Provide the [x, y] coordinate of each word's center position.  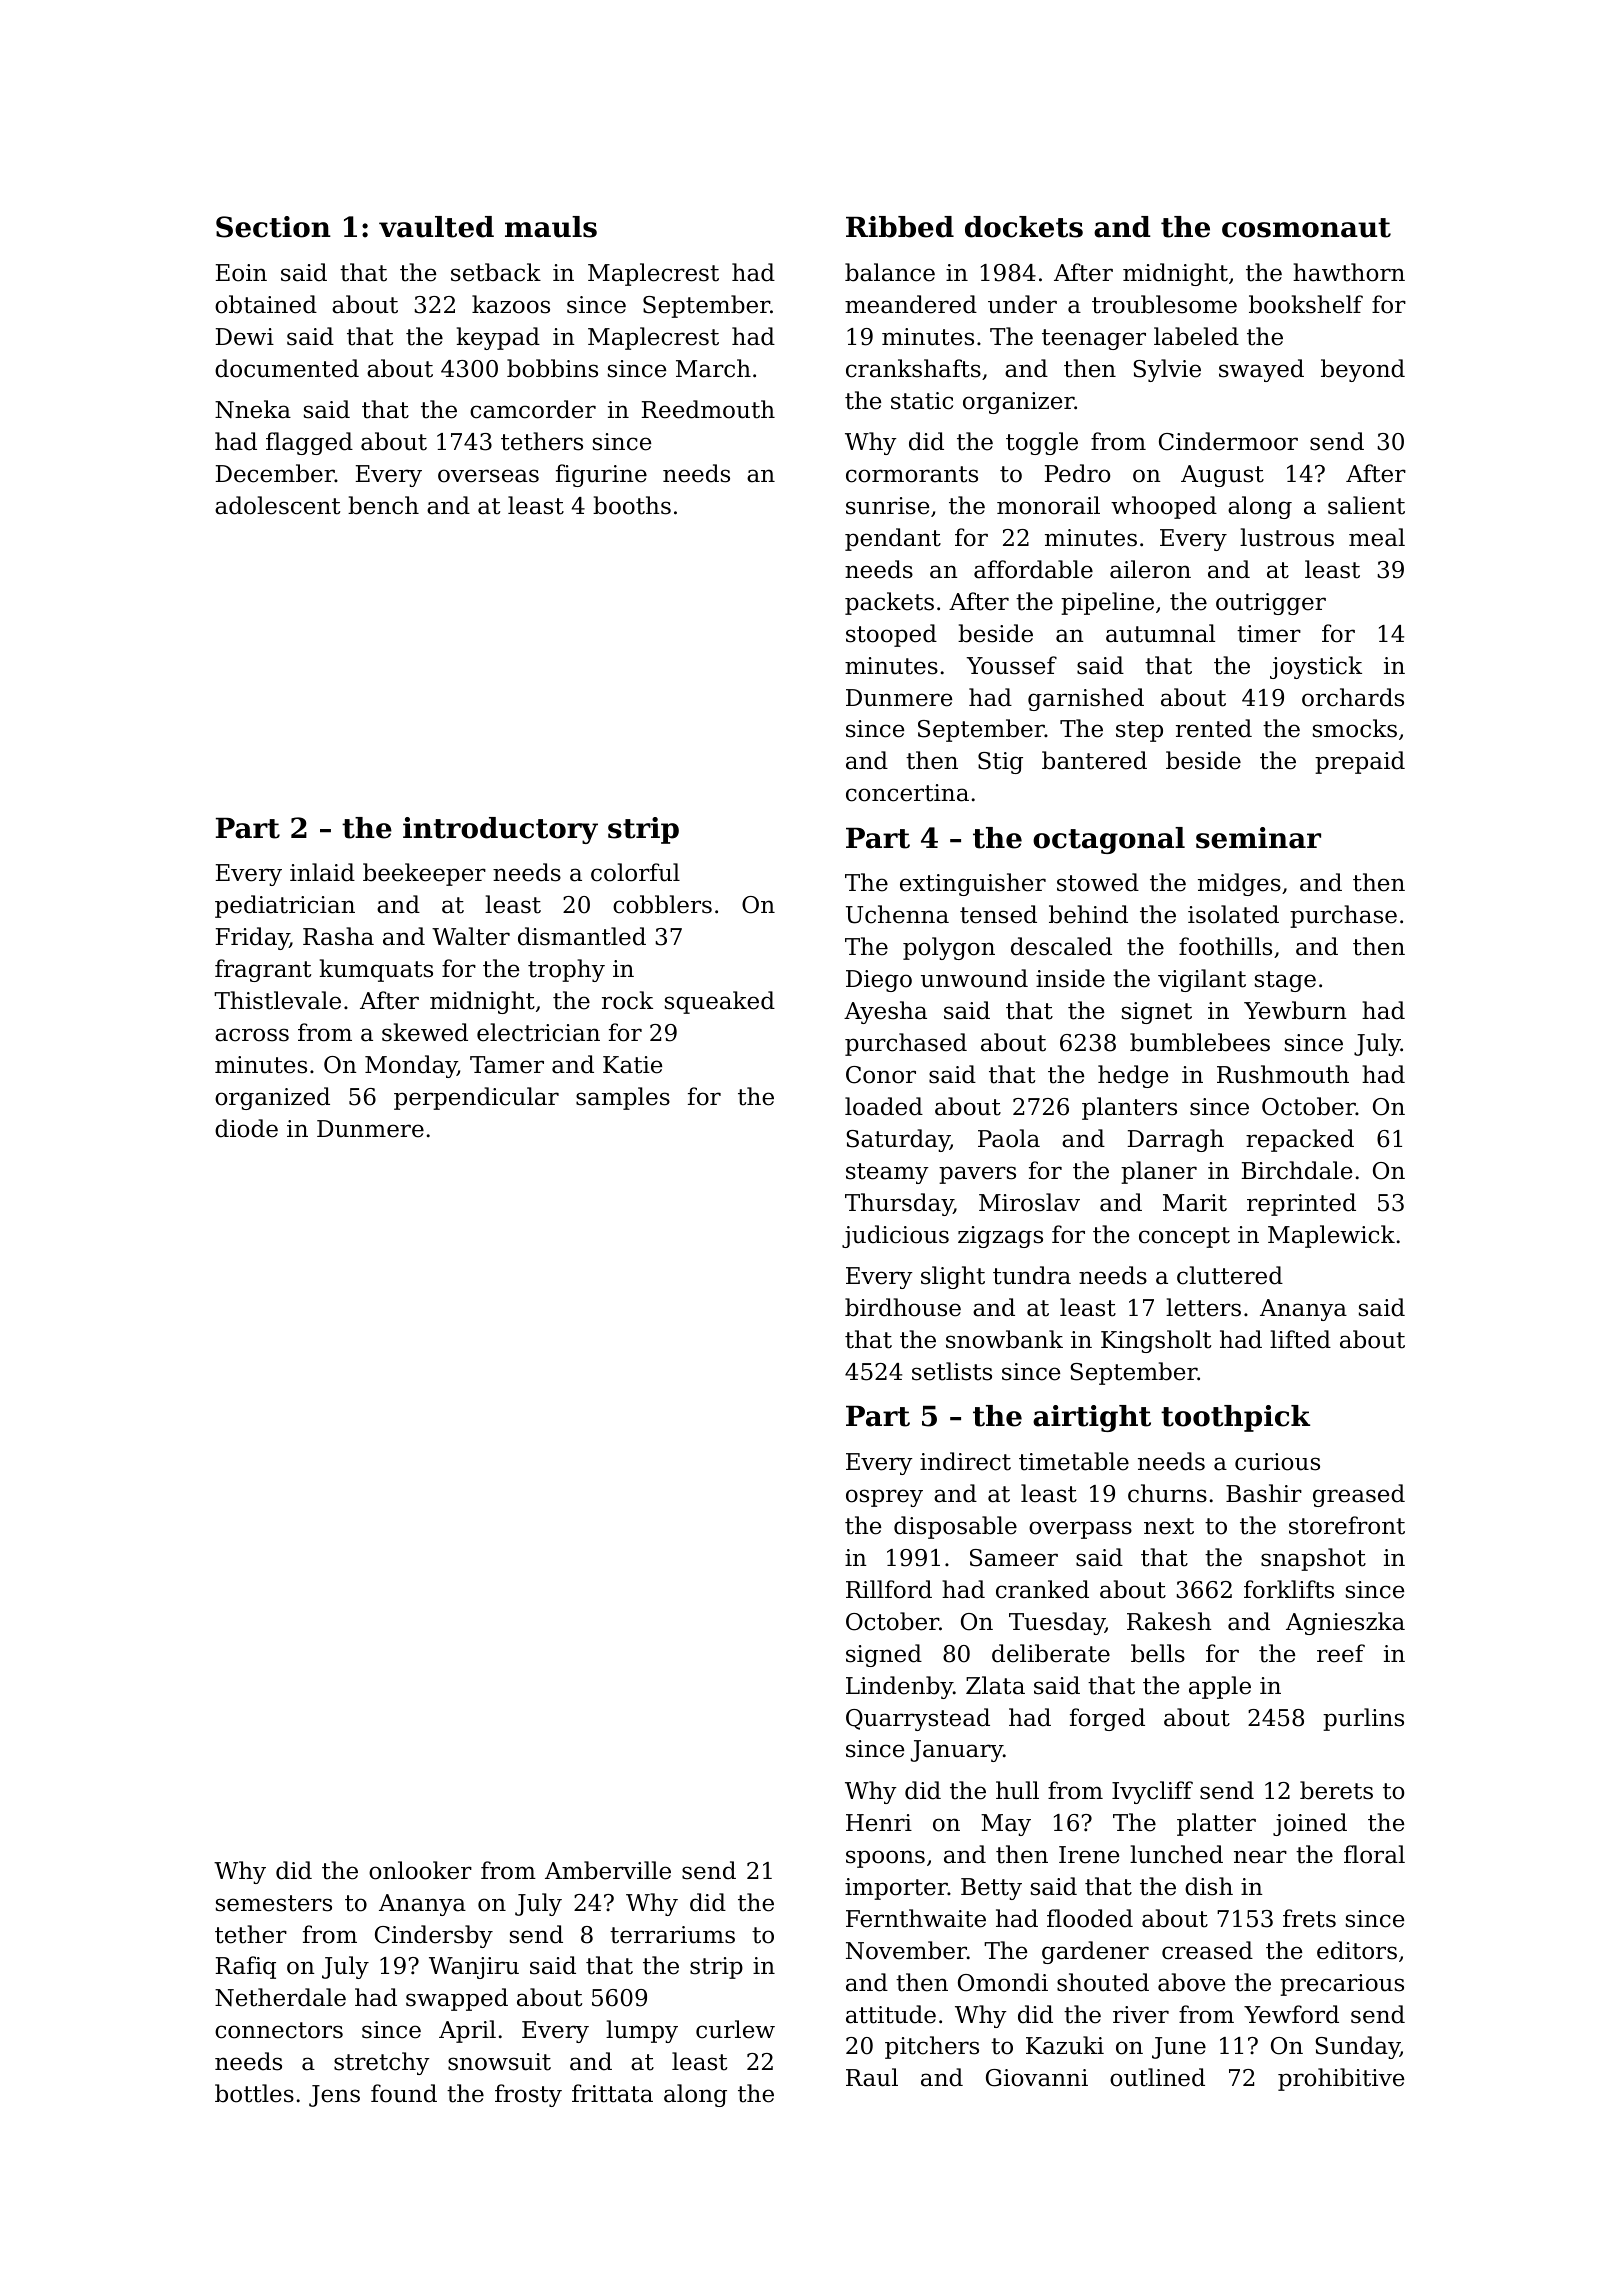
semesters [274, 1903]
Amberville [608, 1870]
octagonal [1109, 840]
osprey [884, 1498]
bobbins [552, 368]
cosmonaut [1306, 228]
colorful [635, 872]
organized [272, 1098]
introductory [500, 830]
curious [1277, 1462]
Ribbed [900, 227]
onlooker [420, 1870]
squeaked [720, 1002]
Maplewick [1331, 1236]
